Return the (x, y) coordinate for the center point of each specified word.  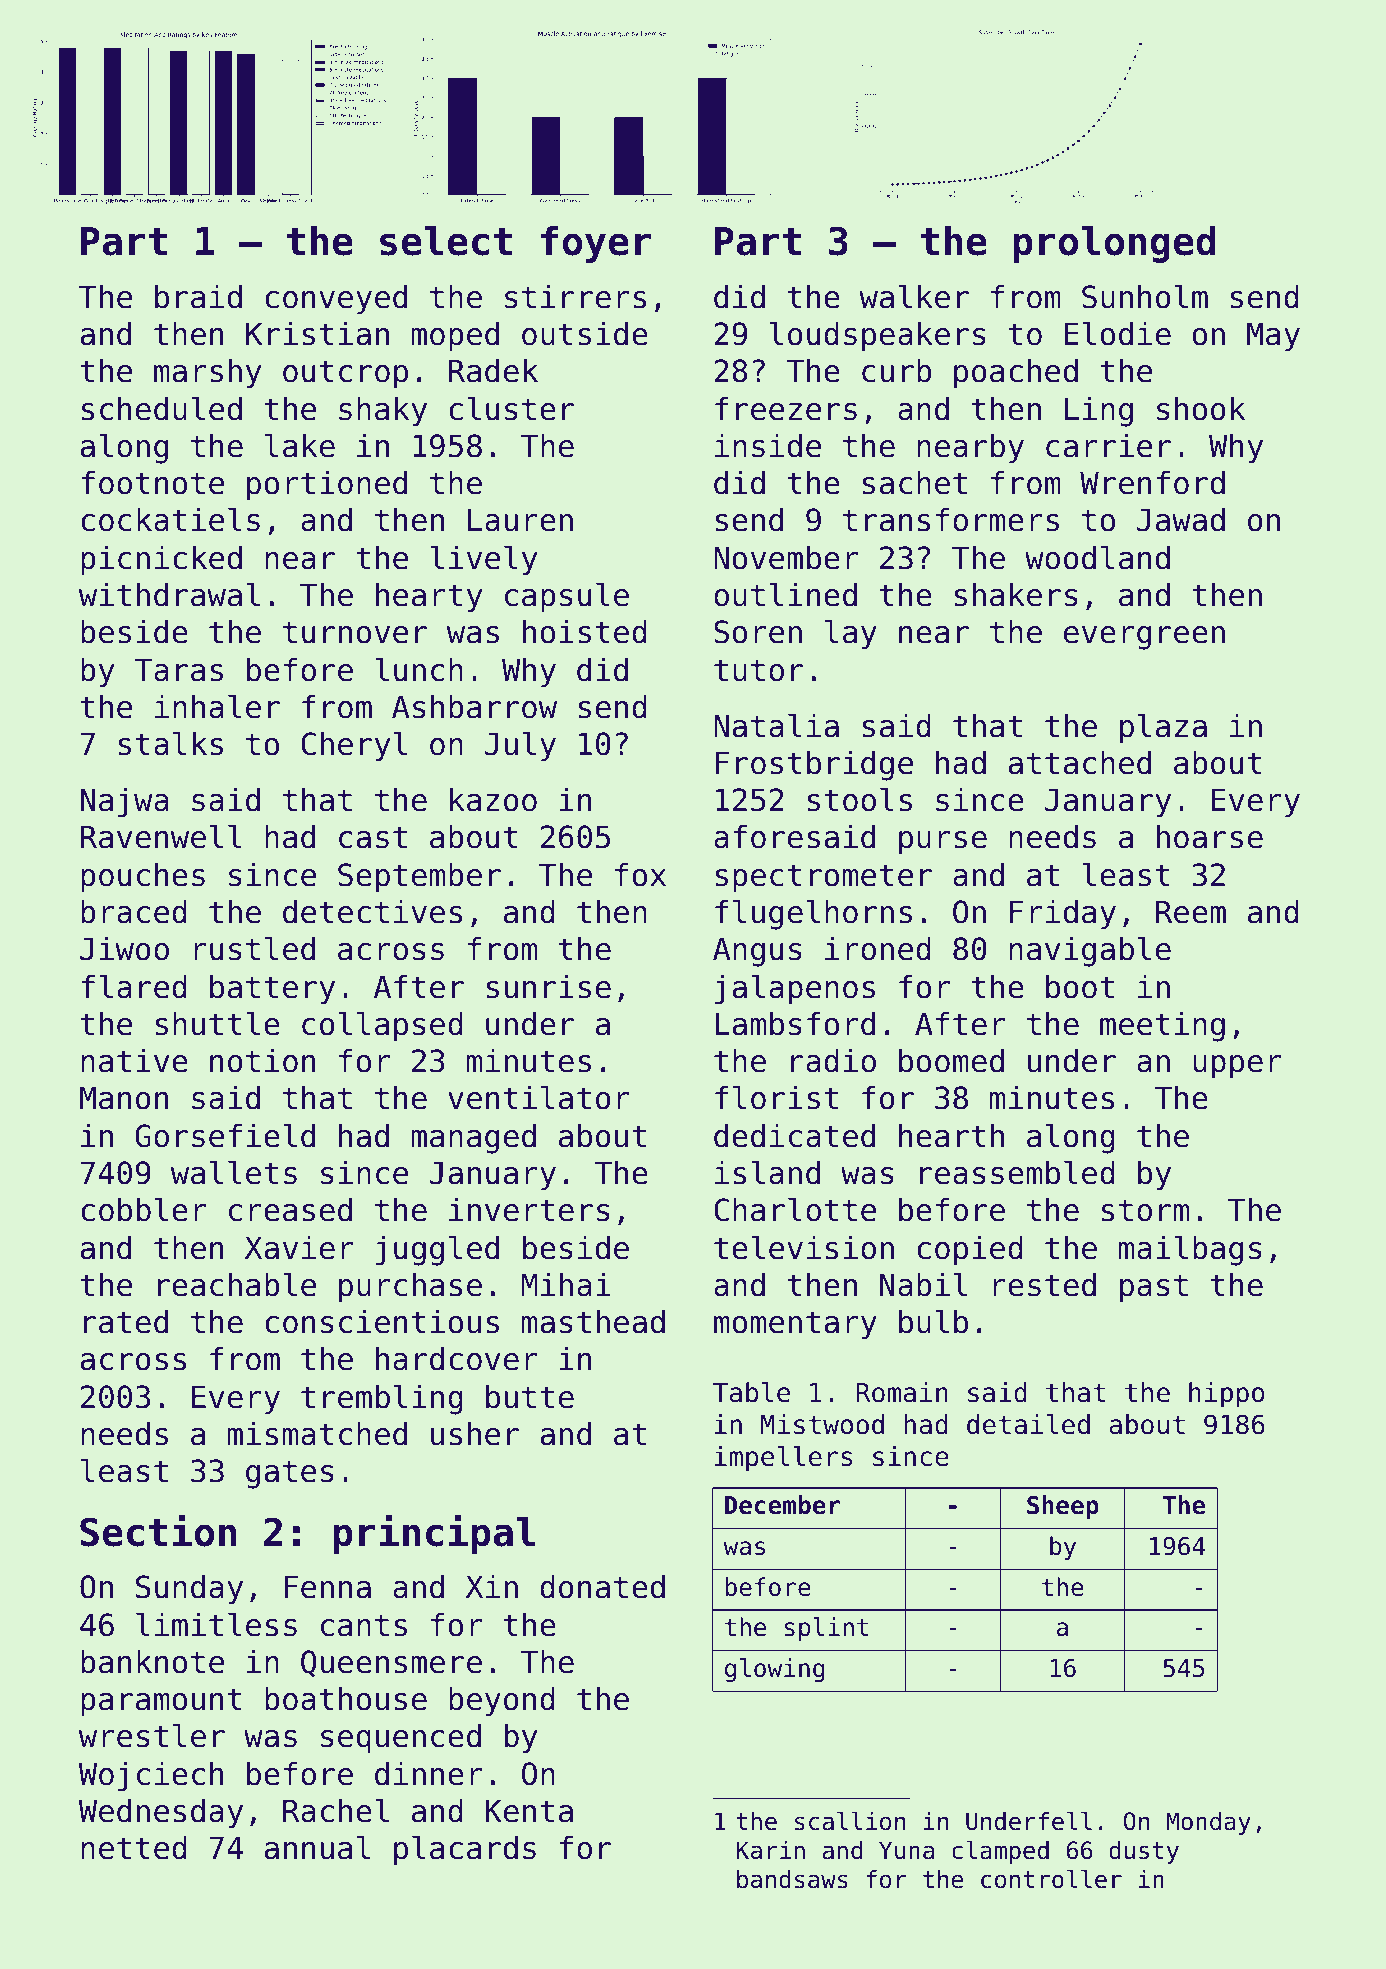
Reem (1191, 912)
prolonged (1114, 244)
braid (198, 297)
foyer (596, 244)
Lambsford (795, 1024)
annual (317, 1847)
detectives (372, 912)
